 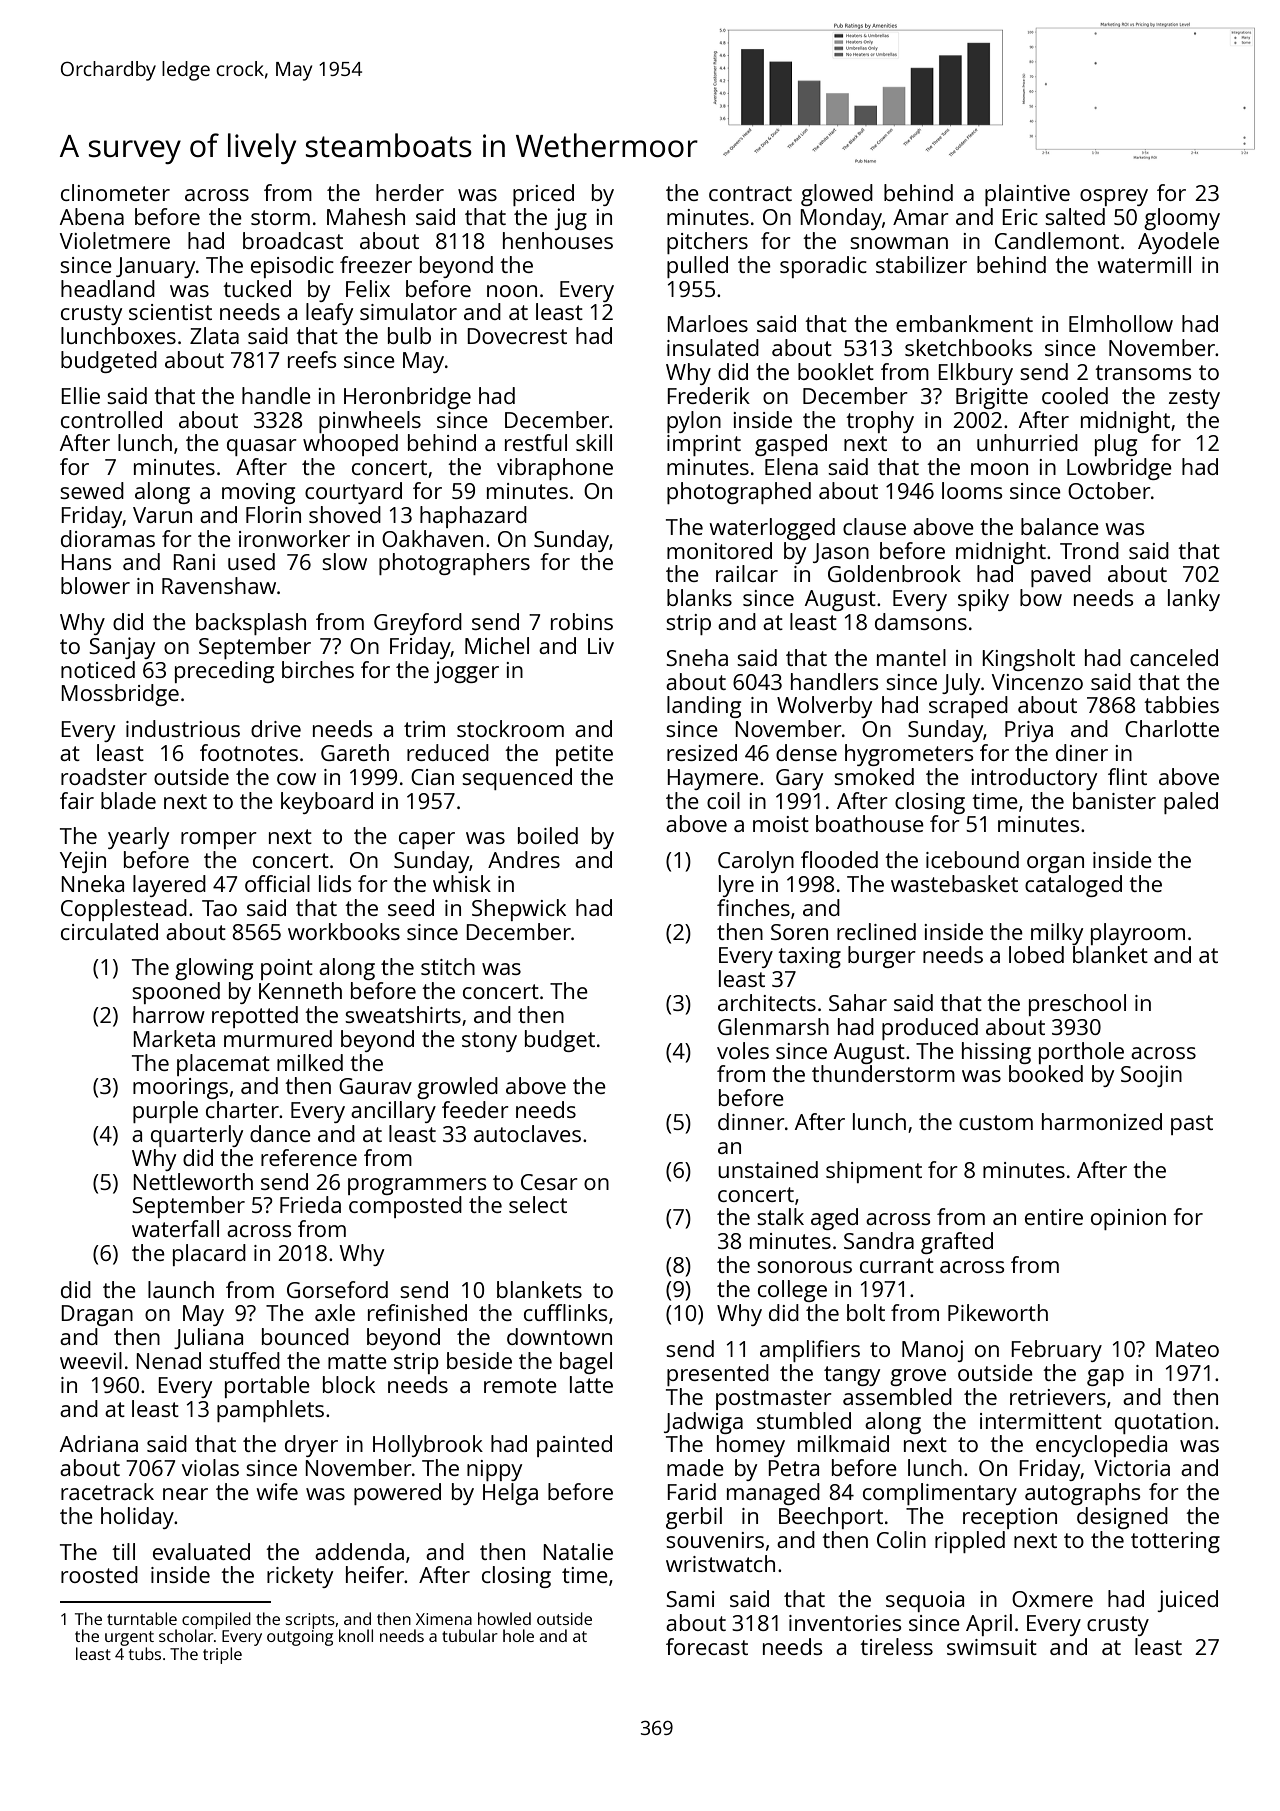 What do you see at coordinates (1192, 1125) in the page?
I see `past` at bounding box center [1192, 1125].
